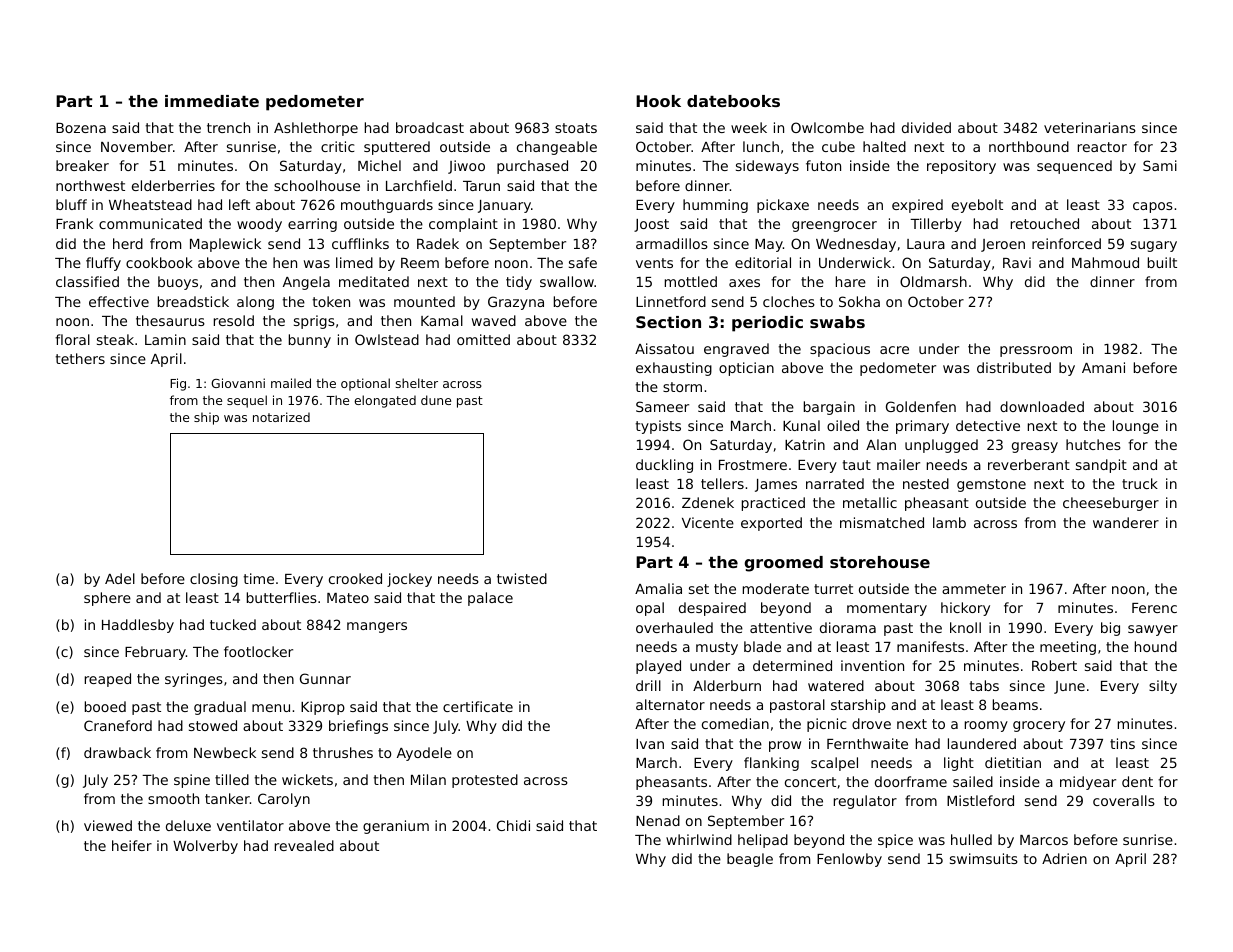 The height and width of the page is (952, 1233). What do you see at coordinates (767, 167) in the page?
I see `sideways` at bounding box center [767, 167].
